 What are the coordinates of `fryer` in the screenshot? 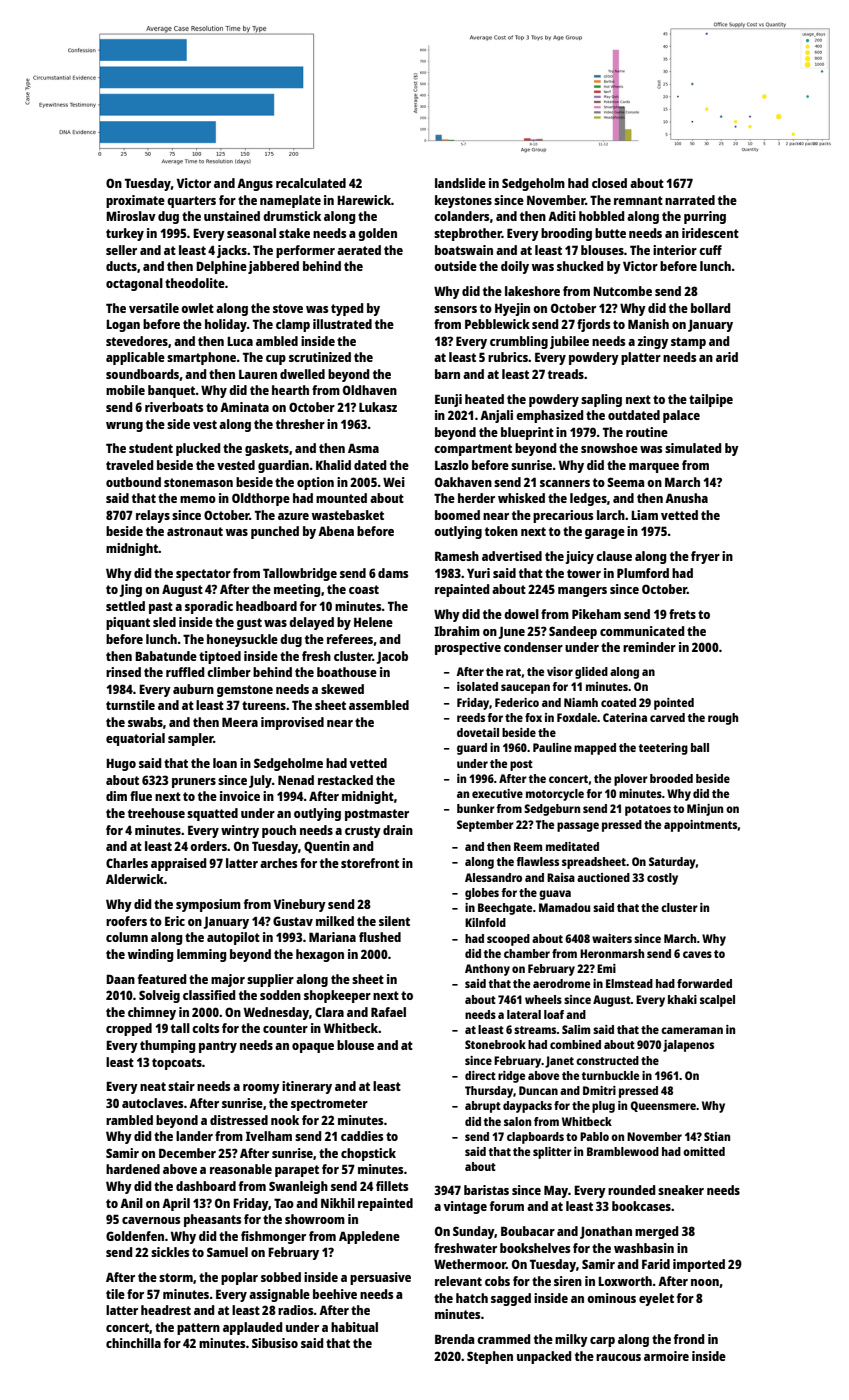 It's located at (705, 557).
